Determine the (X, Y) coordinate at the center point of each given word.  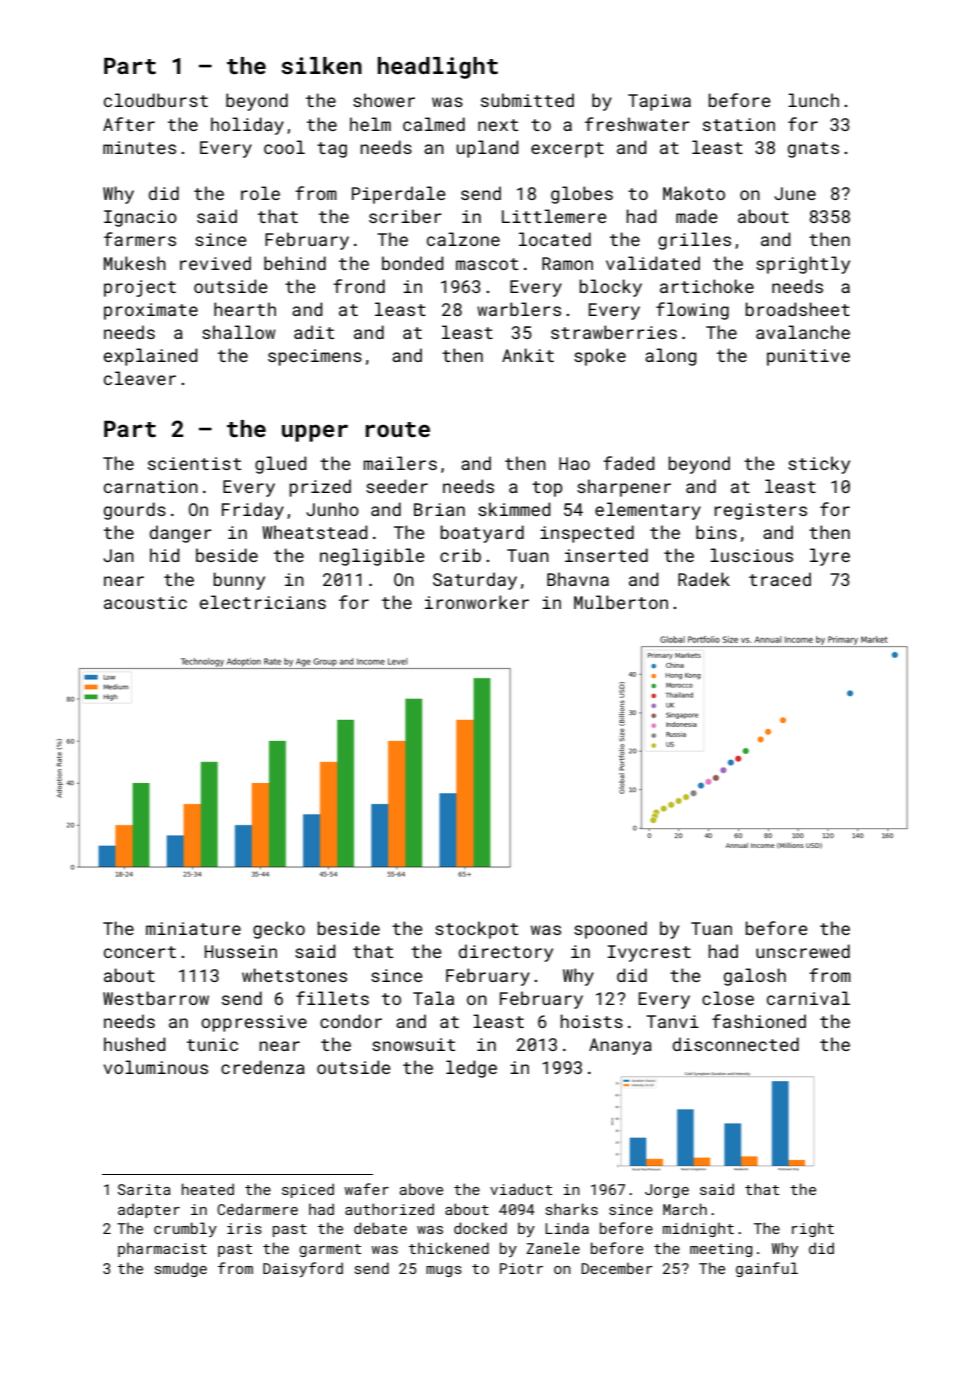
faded (629, 463)
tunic (212, 1044)
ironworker (477, 602)
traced (780, 579)
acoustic (145, 602)
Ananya (620, 1046)
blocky (610, 288)
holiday (247, 126)
